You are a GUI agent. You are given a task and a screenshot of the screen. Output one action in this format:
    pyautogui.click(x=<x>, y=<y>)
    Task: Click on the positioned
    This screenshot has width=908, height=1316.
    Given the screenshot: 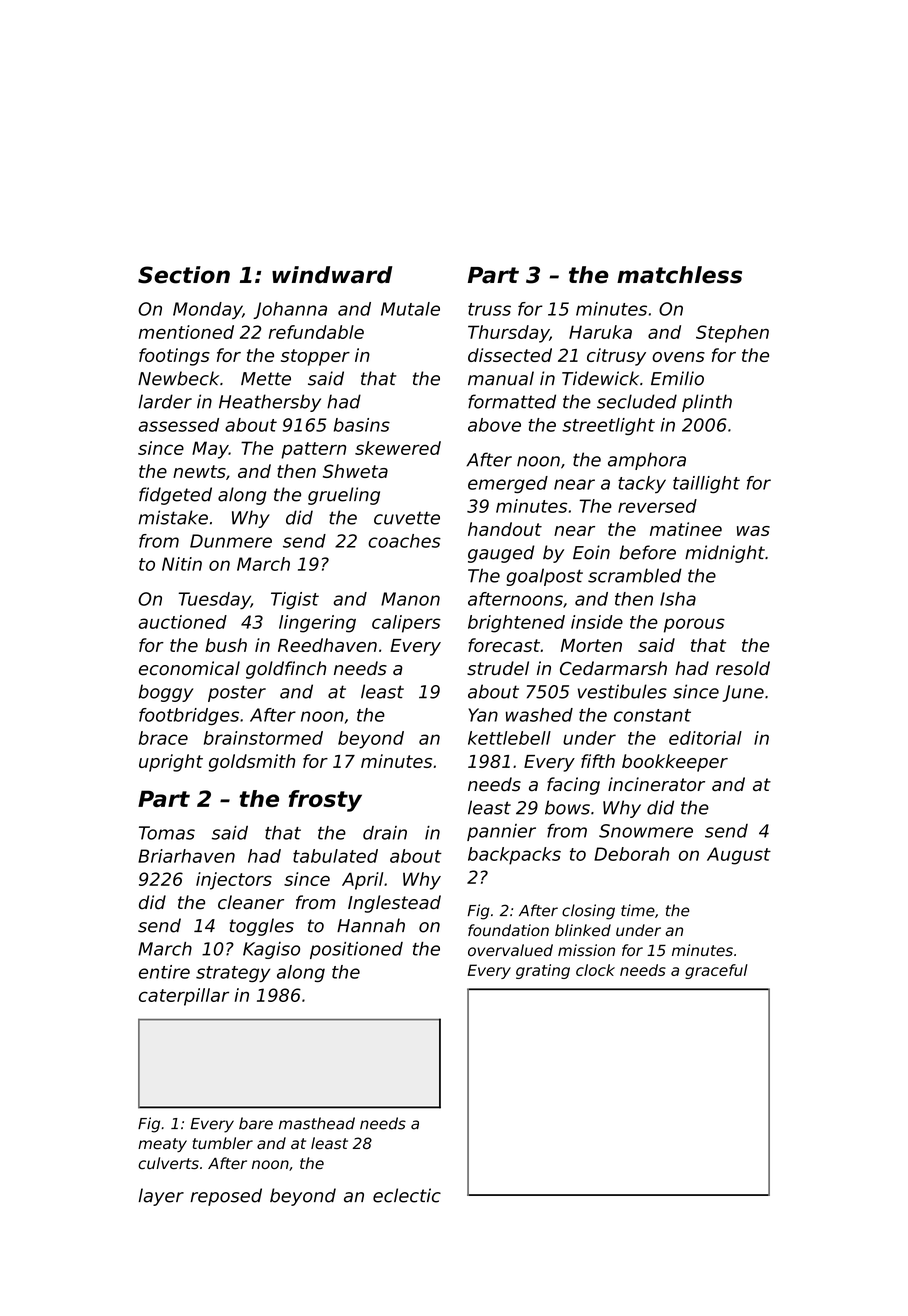 What is the action you would take?
    pyautogui.click(x=356, y=950)
